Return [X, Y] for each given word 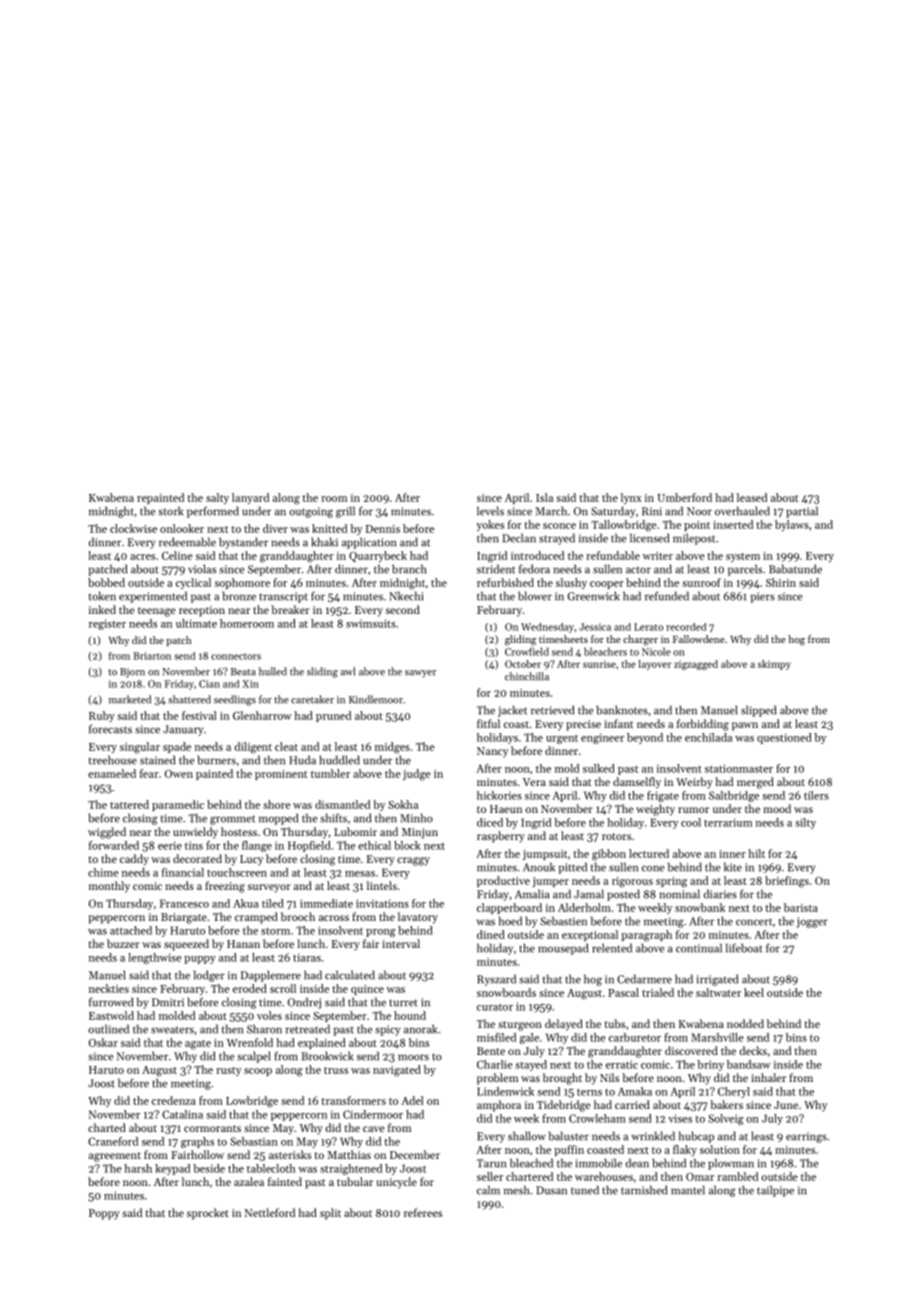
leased [752, 497]
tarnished [644, 1190]
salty [217, 498]
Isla [544, 497]
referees [423, 1212]
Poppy [104, 1214]
